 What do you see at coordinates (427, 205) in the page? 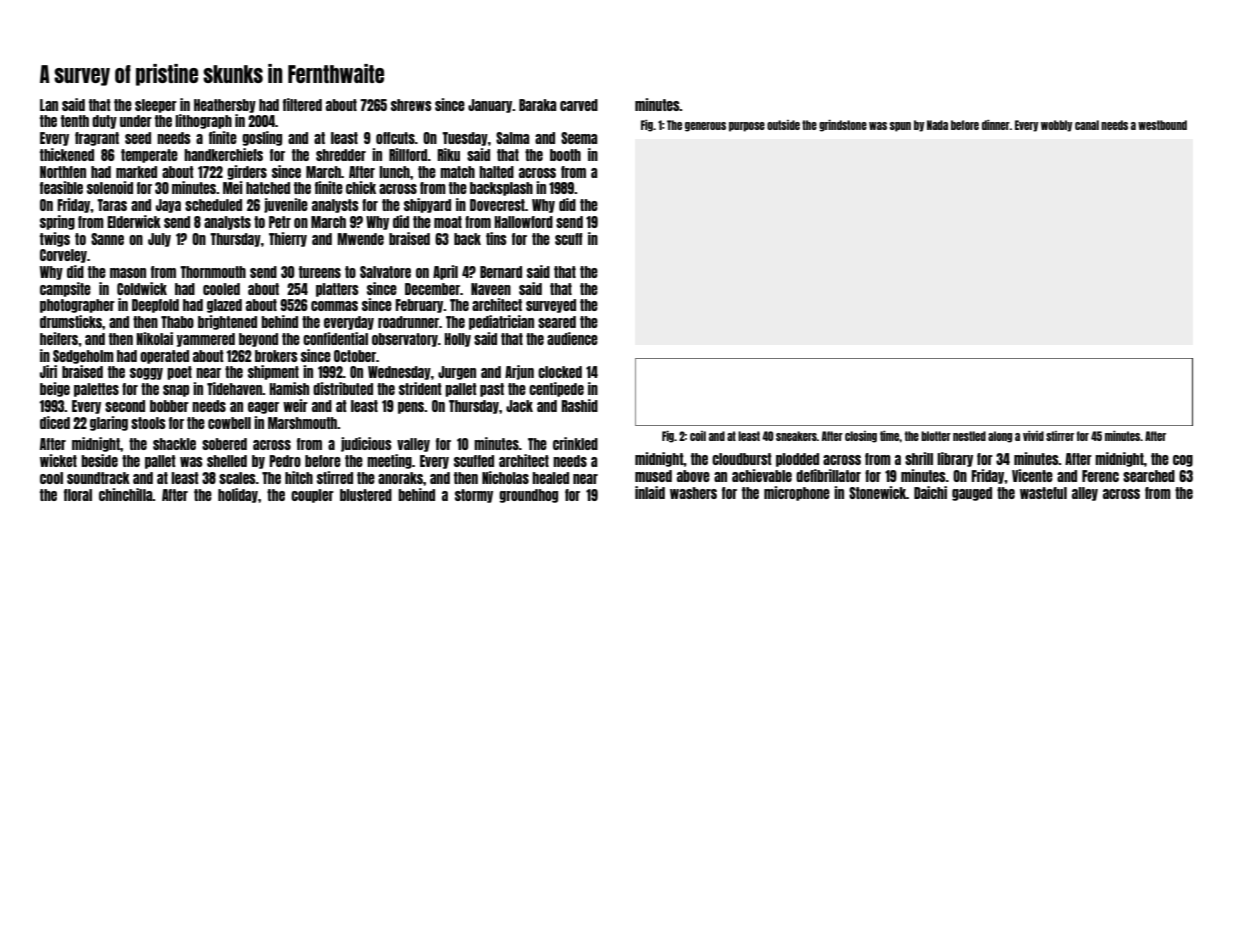
I see `shipyard` at bounding box center [427, 205].
